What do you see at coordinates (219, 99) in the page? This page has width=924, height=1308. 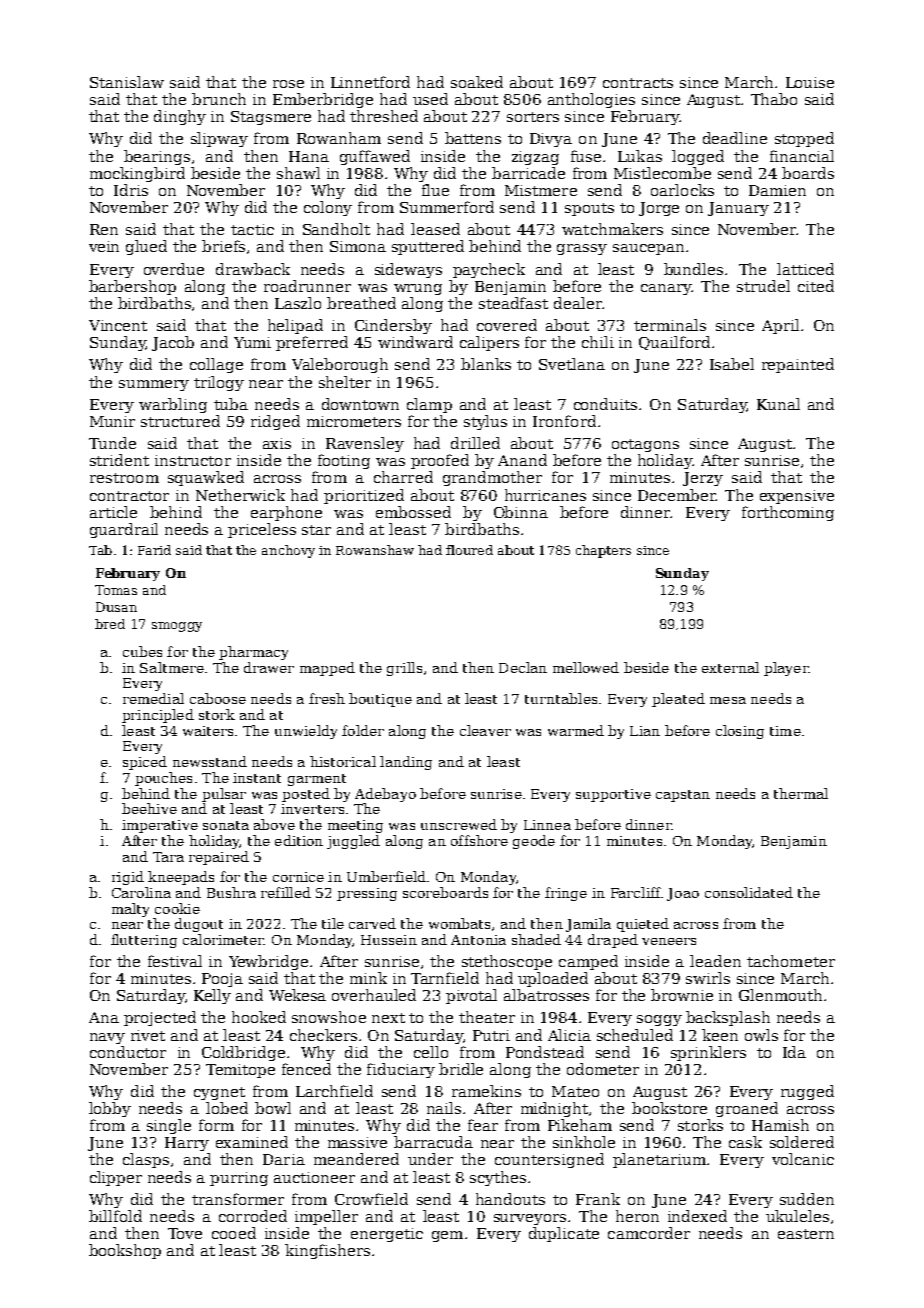 I see `brunch` at bounding box center [219, 99].
